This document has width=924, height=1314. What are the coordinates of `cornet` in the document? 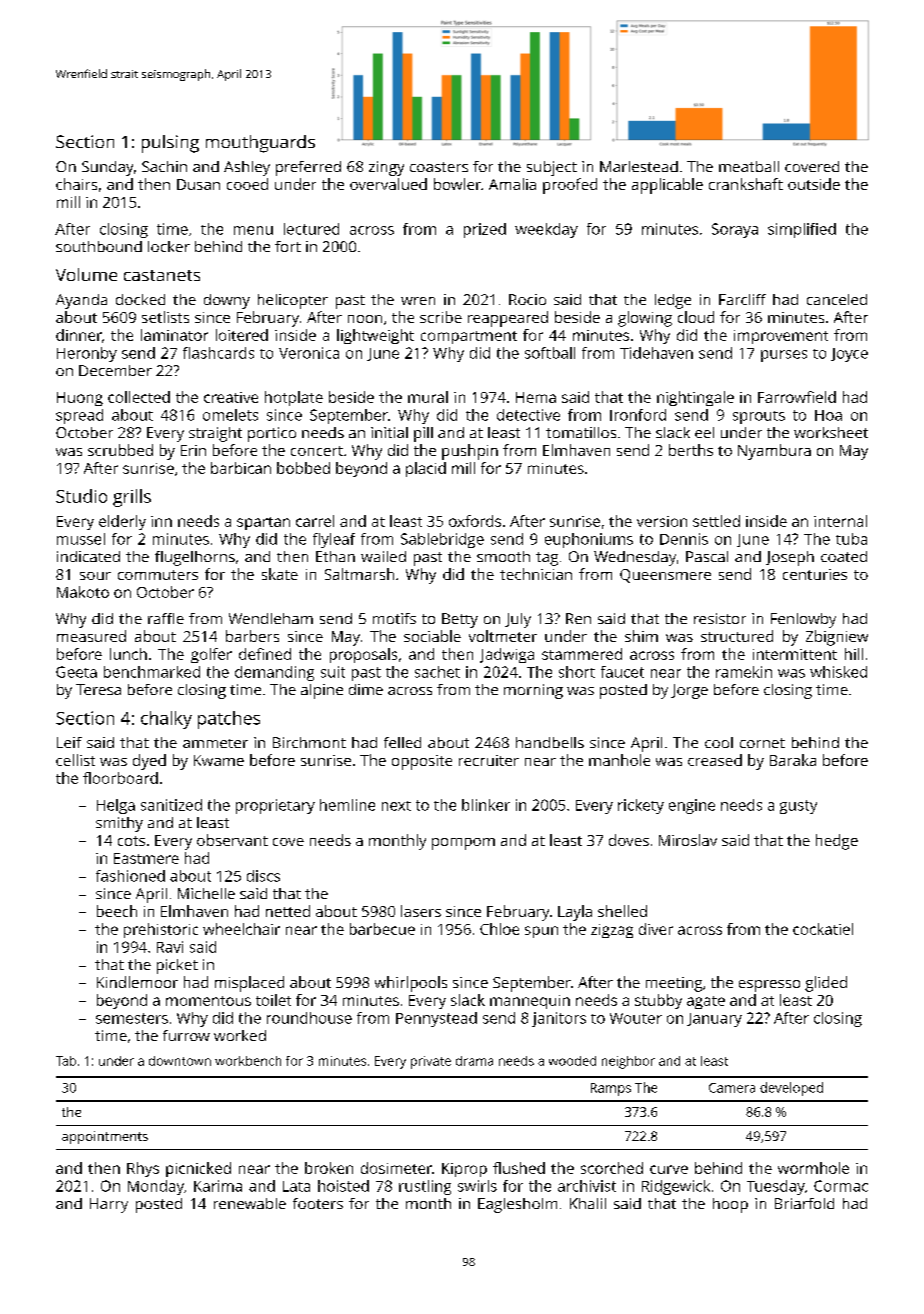 It's located at (762, 743).
